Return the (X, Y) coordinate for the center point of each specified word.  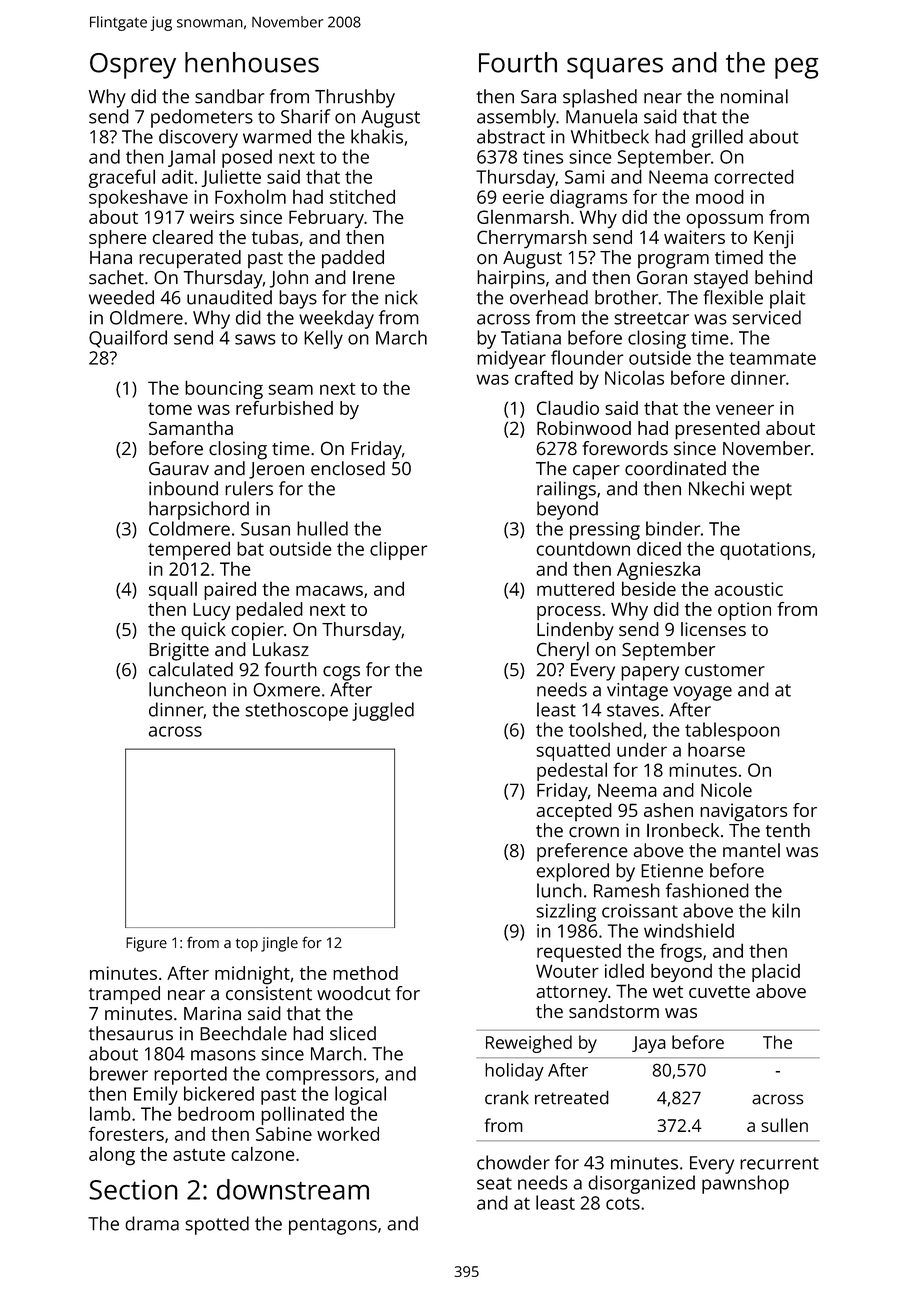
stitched (362, 196)
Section (133, 1190)
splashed (600, 98)
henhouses (252, 62)
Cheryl (563, 651)
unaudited (229, 297)
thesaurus (131, 1033)
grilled (717, 138)
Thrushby (355, 98)
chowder (513, 1162)
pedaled (269, 611)
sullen (784, 1125)
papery (650, 673)
